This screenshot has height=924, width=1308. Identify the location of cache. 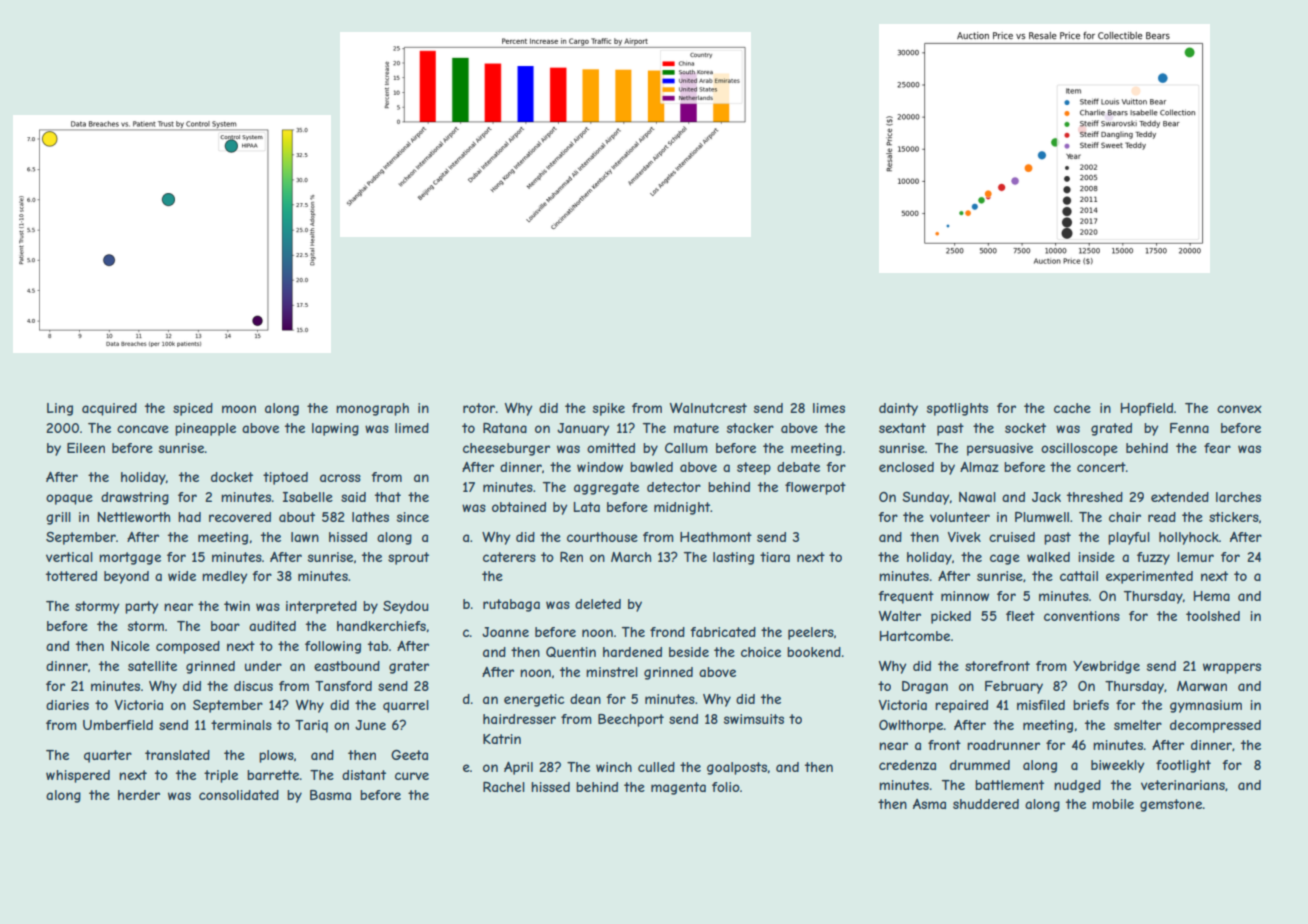
(1072, 408).
